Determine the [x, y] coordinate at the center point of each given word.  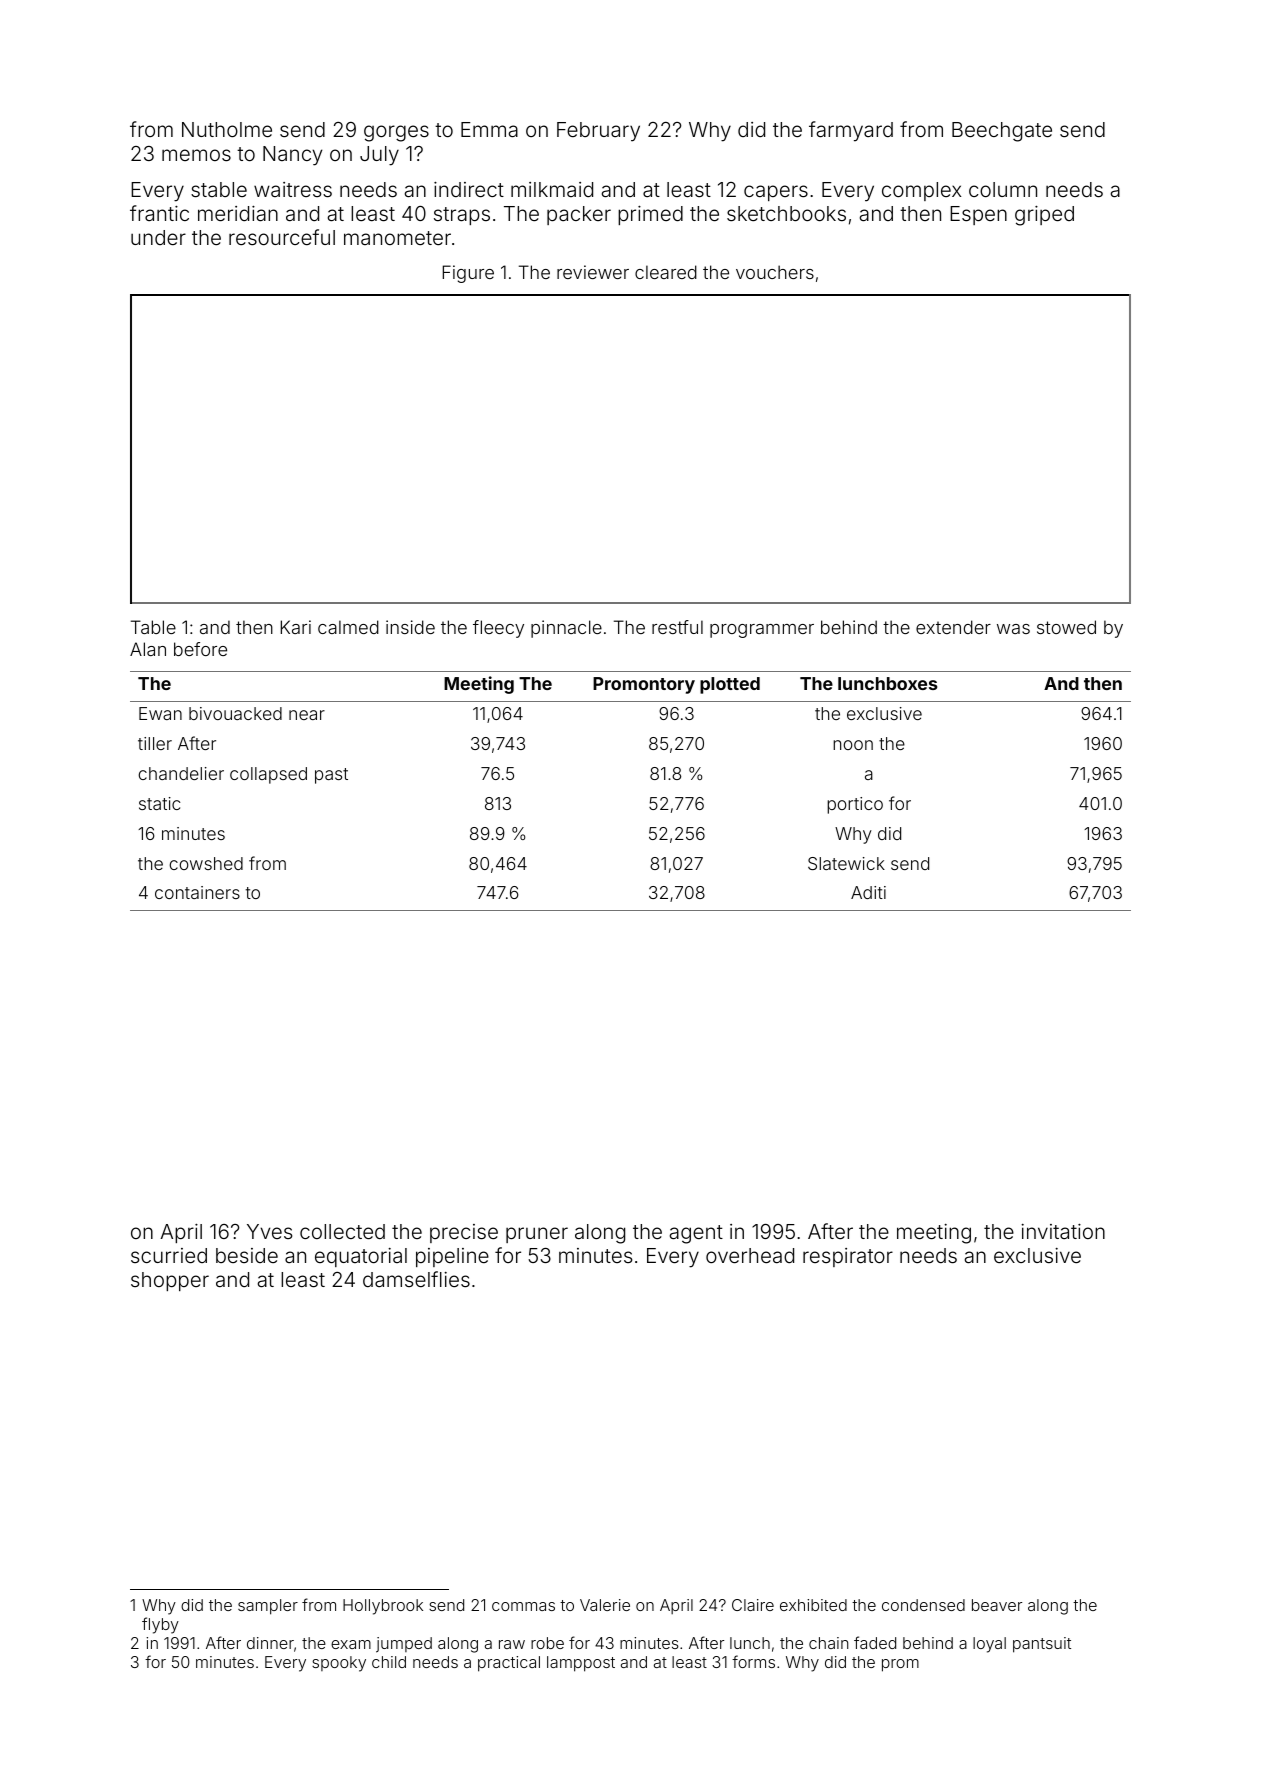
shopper [170, 1281]
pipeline [452, 1257]
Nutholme [227, 129]
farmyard [851, 131]
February [598, 132]
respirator [848, 1257]
